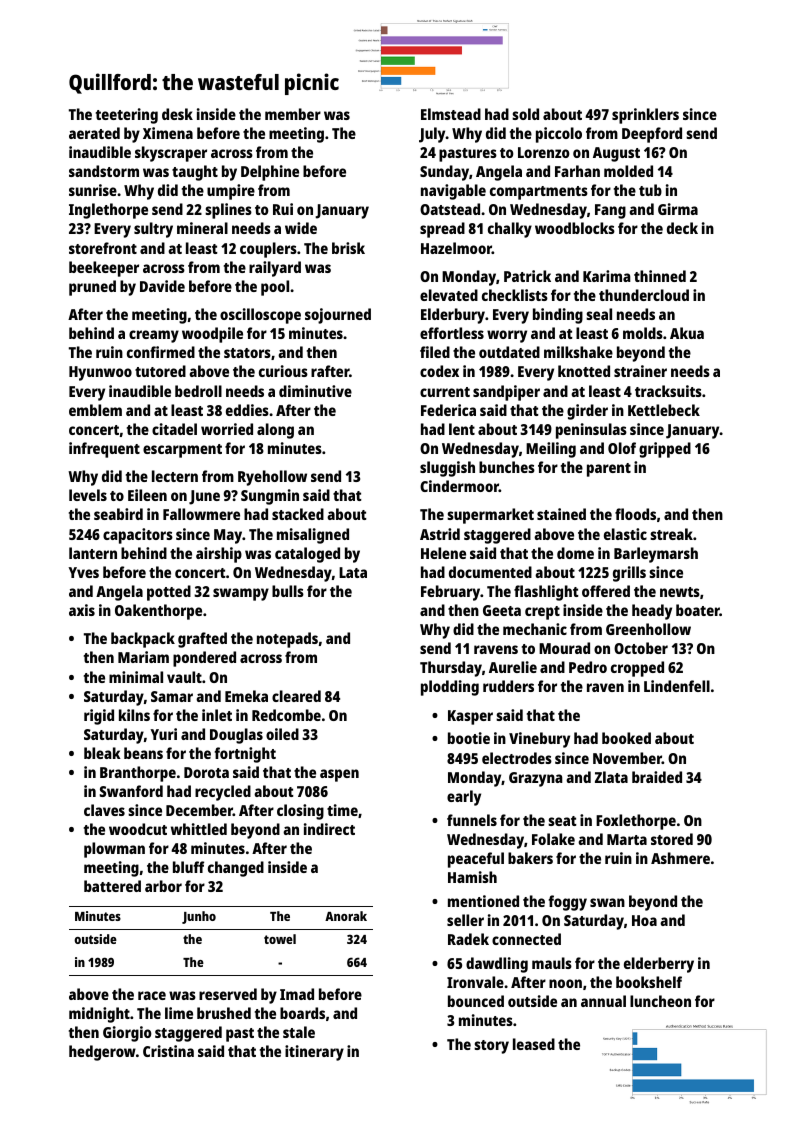 The width and height of the page is (793, 1126). I want to click on sprinklers, so click(645, 116).
